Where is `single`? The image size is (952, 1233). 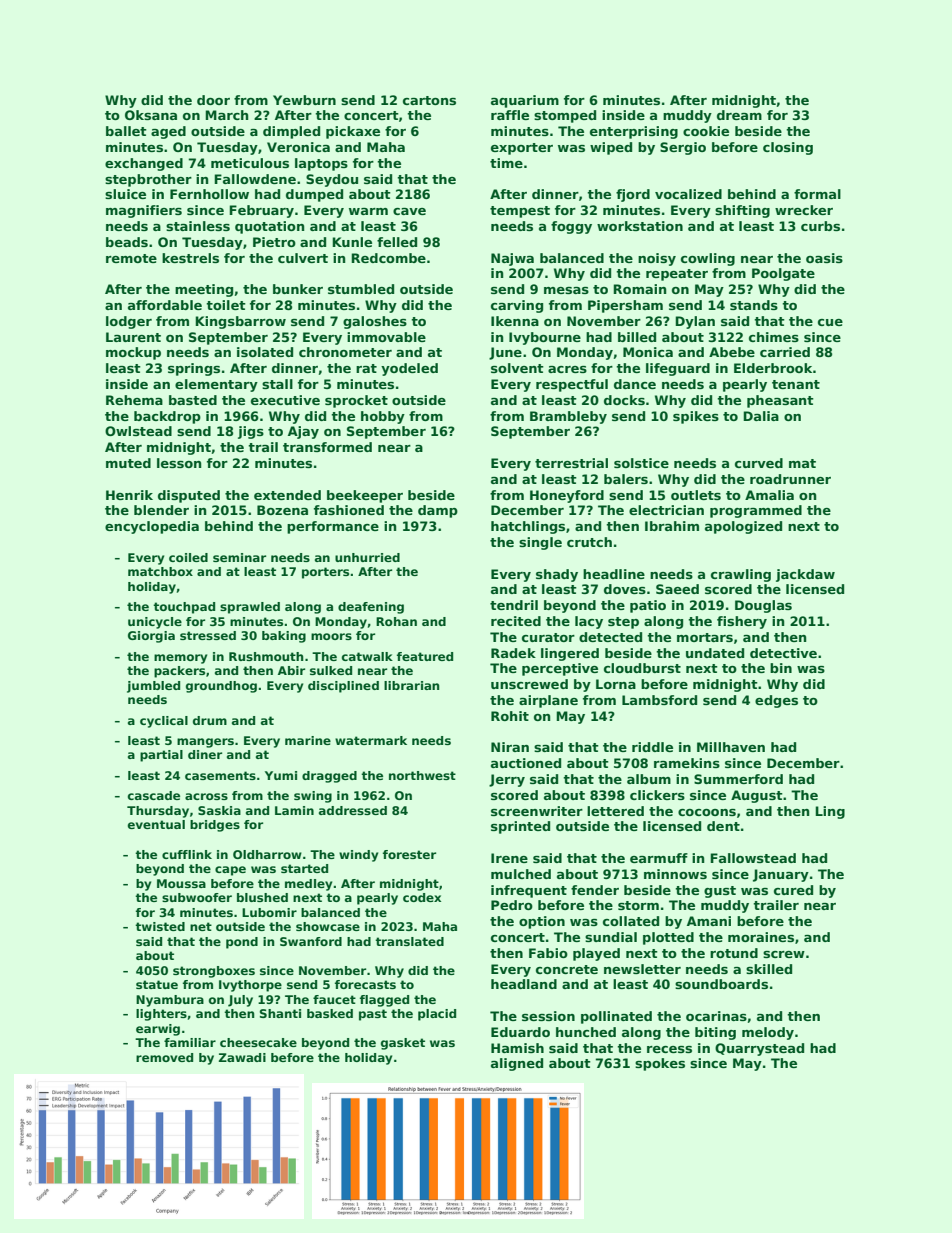
single is located at coordinates (540, 543).
